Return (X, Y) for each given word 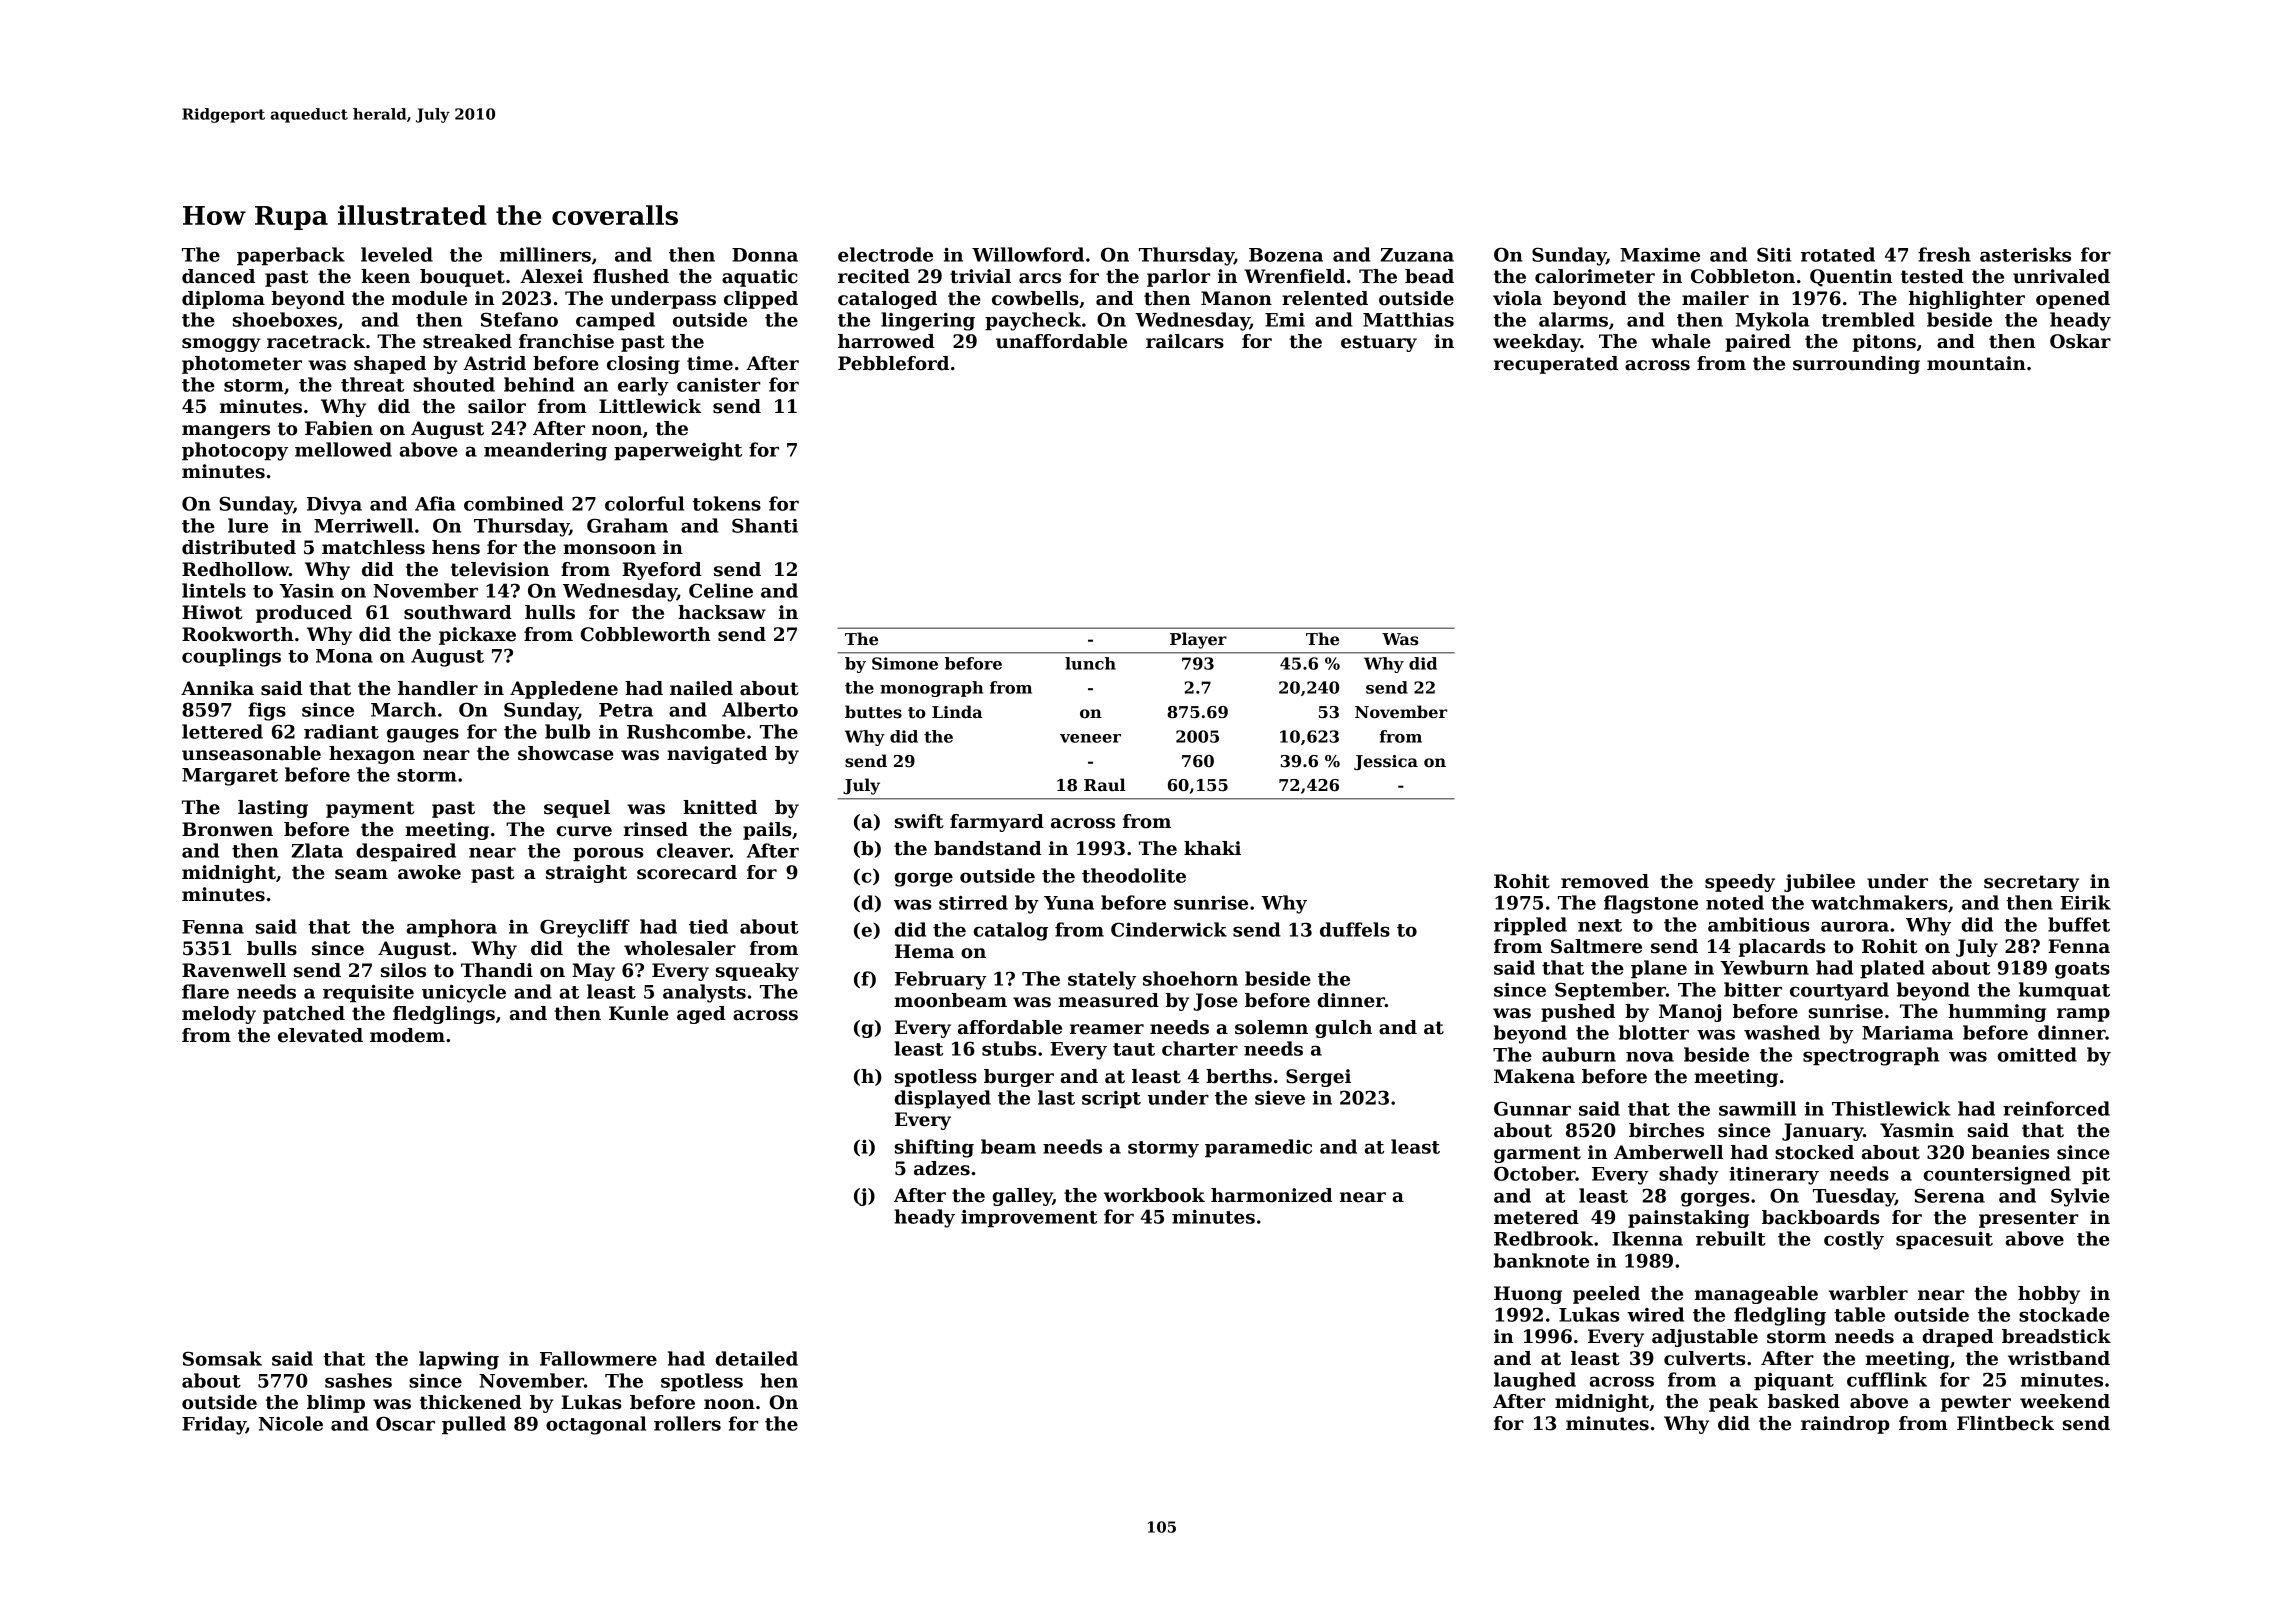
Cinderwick (1169, 929)
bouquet (462, 278)
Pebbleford (893, 363)
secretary (2031, 883)
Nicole (291, 1423)
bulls (272, 948)
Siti (1774, 254)
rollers (687, 1423)
